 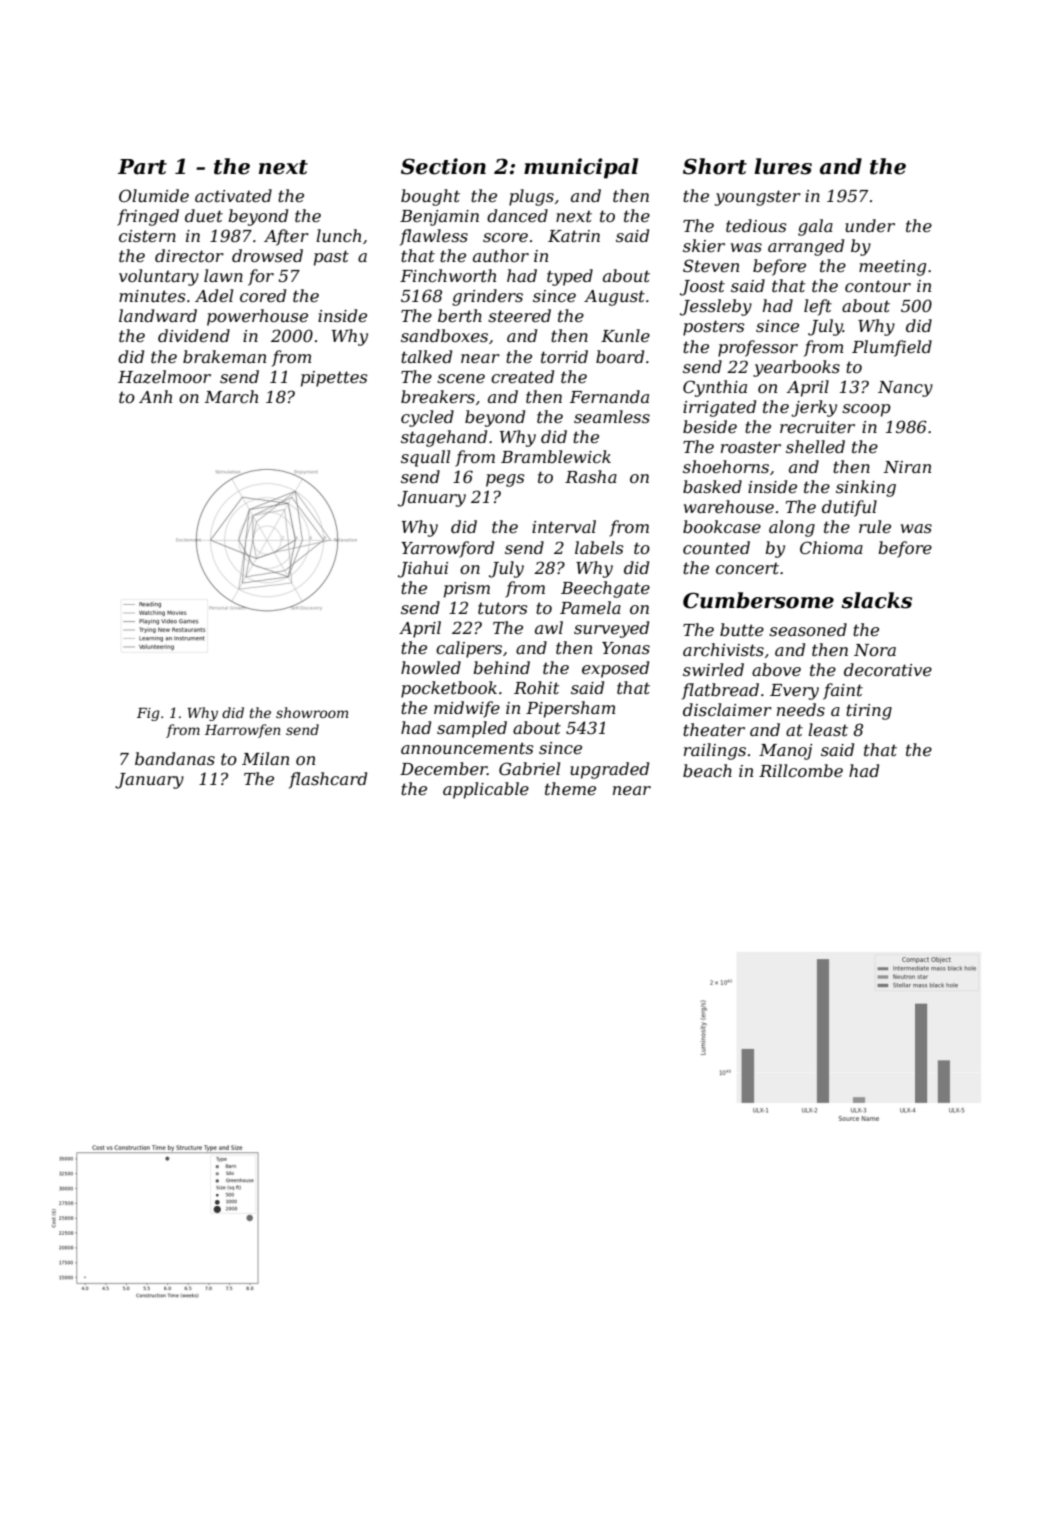 What do you see at coordinates (142, 167) in the screenshot?
I see `Part` at bounding box center [142, 167].
